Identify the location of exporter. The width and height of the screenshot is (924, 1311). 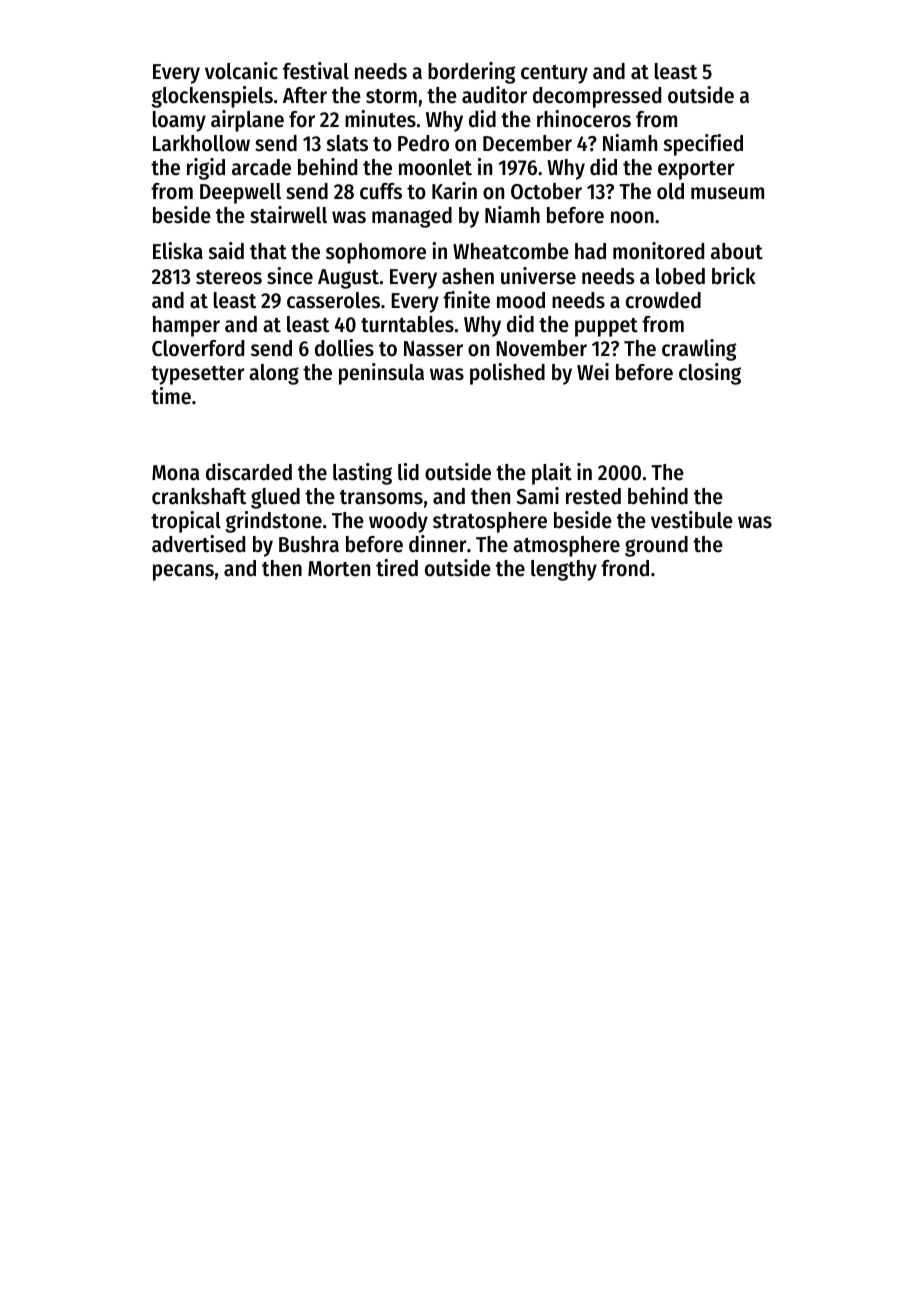
(696, 170).
